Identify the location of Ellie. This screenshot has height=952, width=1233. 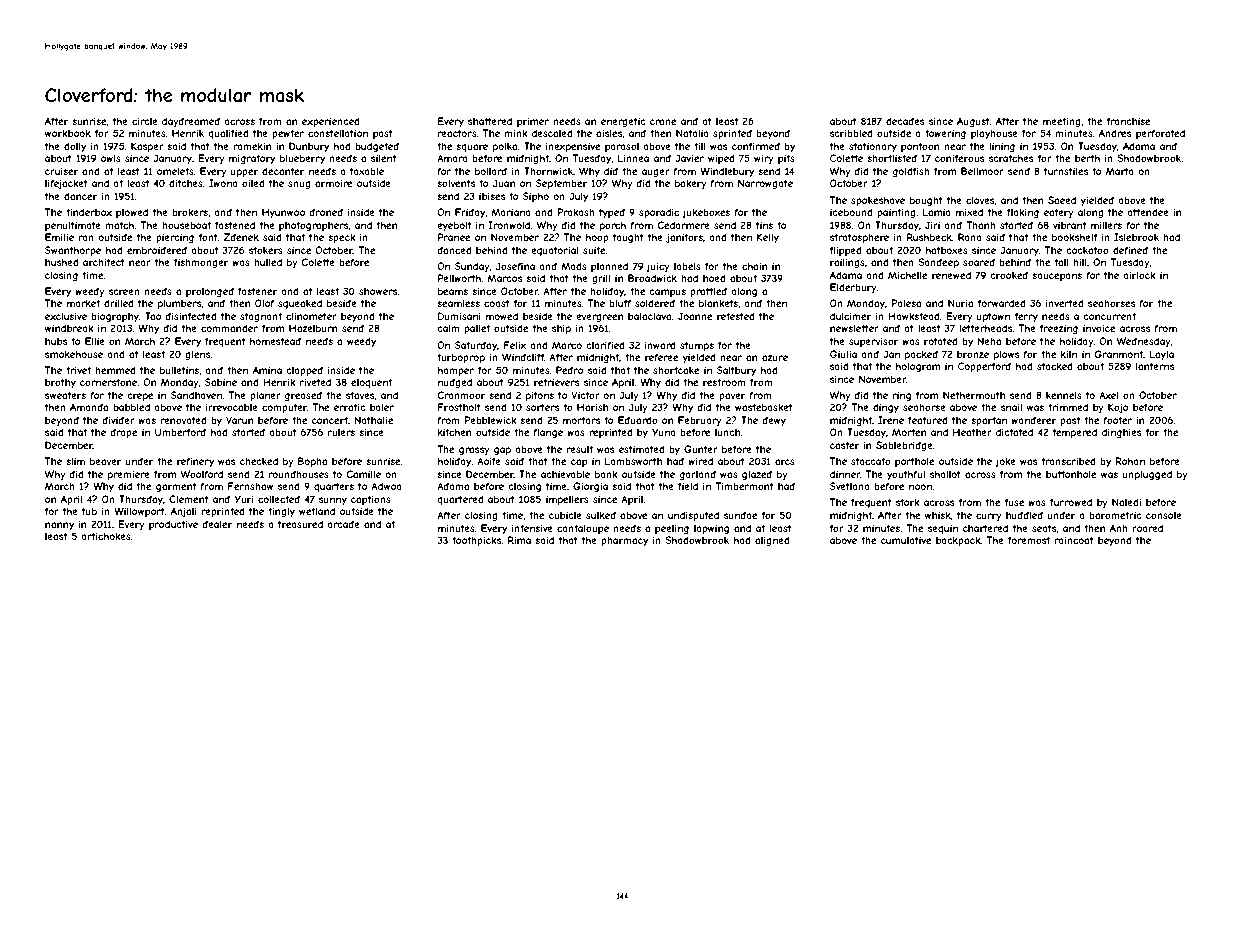
(95, 341).
